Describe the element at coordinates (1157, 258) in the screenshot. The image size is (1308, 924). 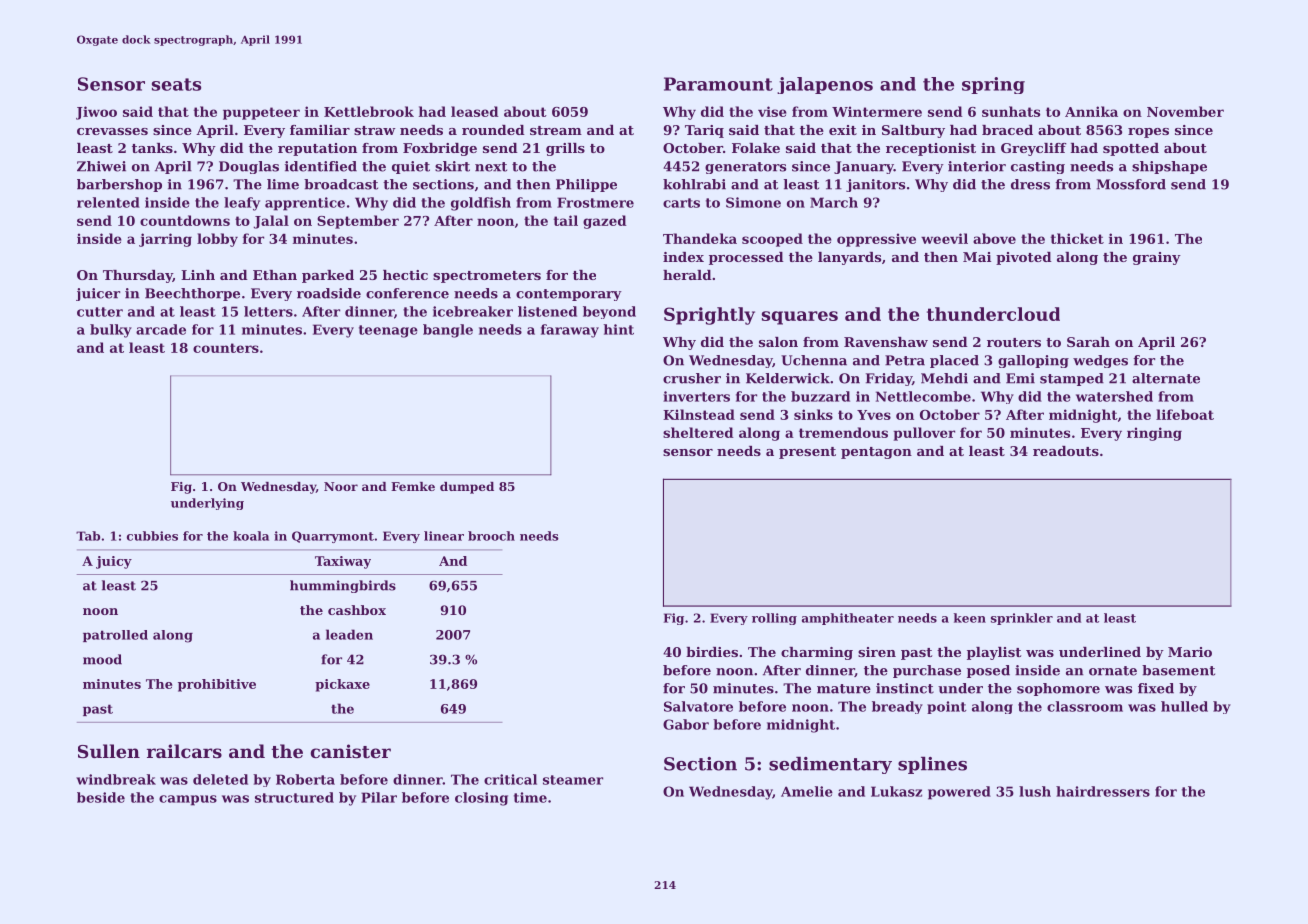
I see `grainy` at that location.
